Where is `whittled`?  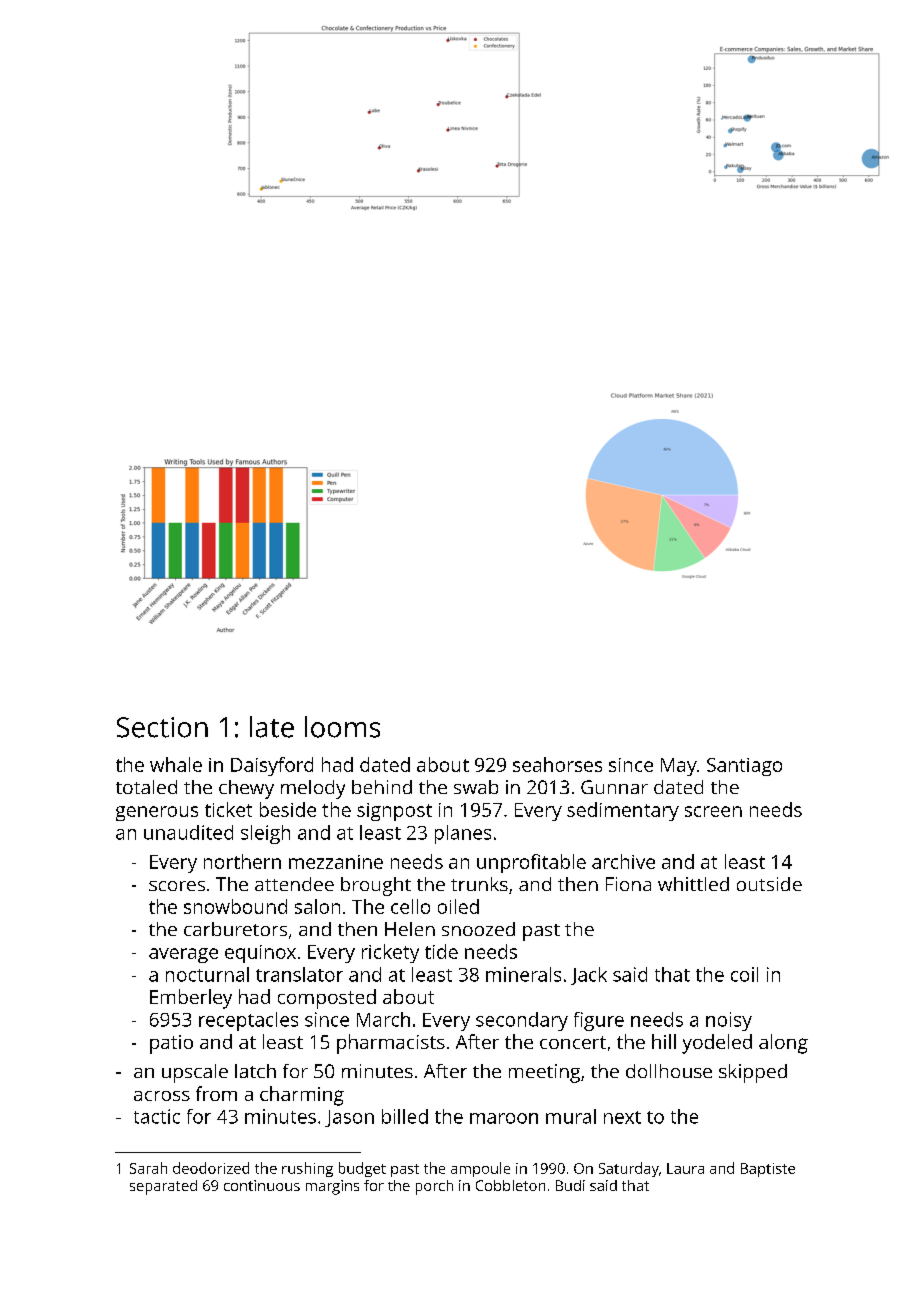
whittled is located at coordinates (693, 884).
